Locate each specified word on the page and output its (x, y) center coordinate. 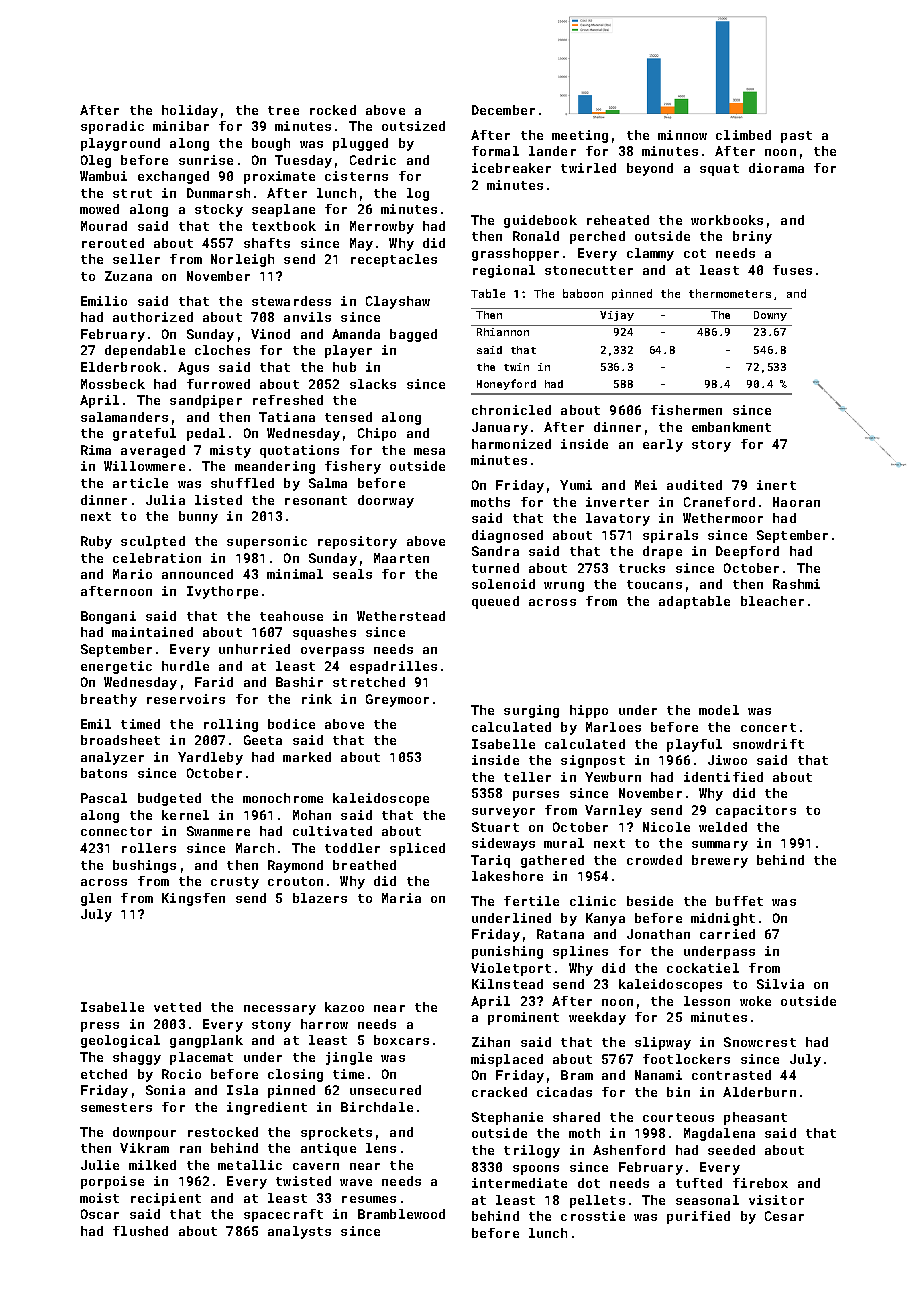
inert (776, 485)
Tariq (490, 861)
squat (719, 170)
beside (650, 901)
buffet (739, 901)
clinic (593, 901)
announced (197, 574)
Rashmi (796, 584)
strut (132, 193)
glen (96, 899)
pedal (206, 434)
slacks (373, 384)
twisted (303, 1181)
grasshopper (515, 254)
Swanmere (218, 831)
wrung (564, 587)
